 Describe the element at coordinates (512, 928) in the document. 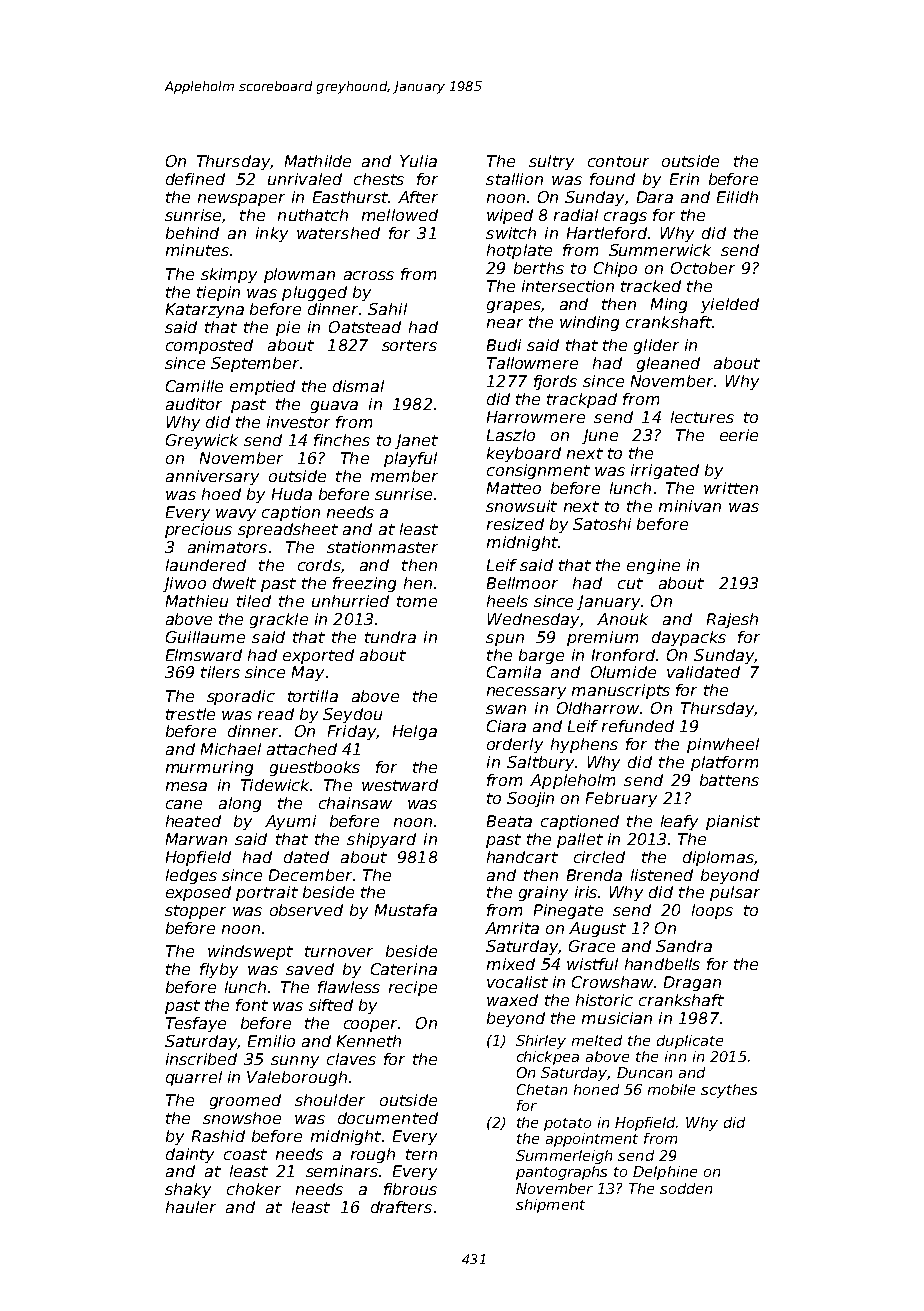

I see `Amrita` at that location.
